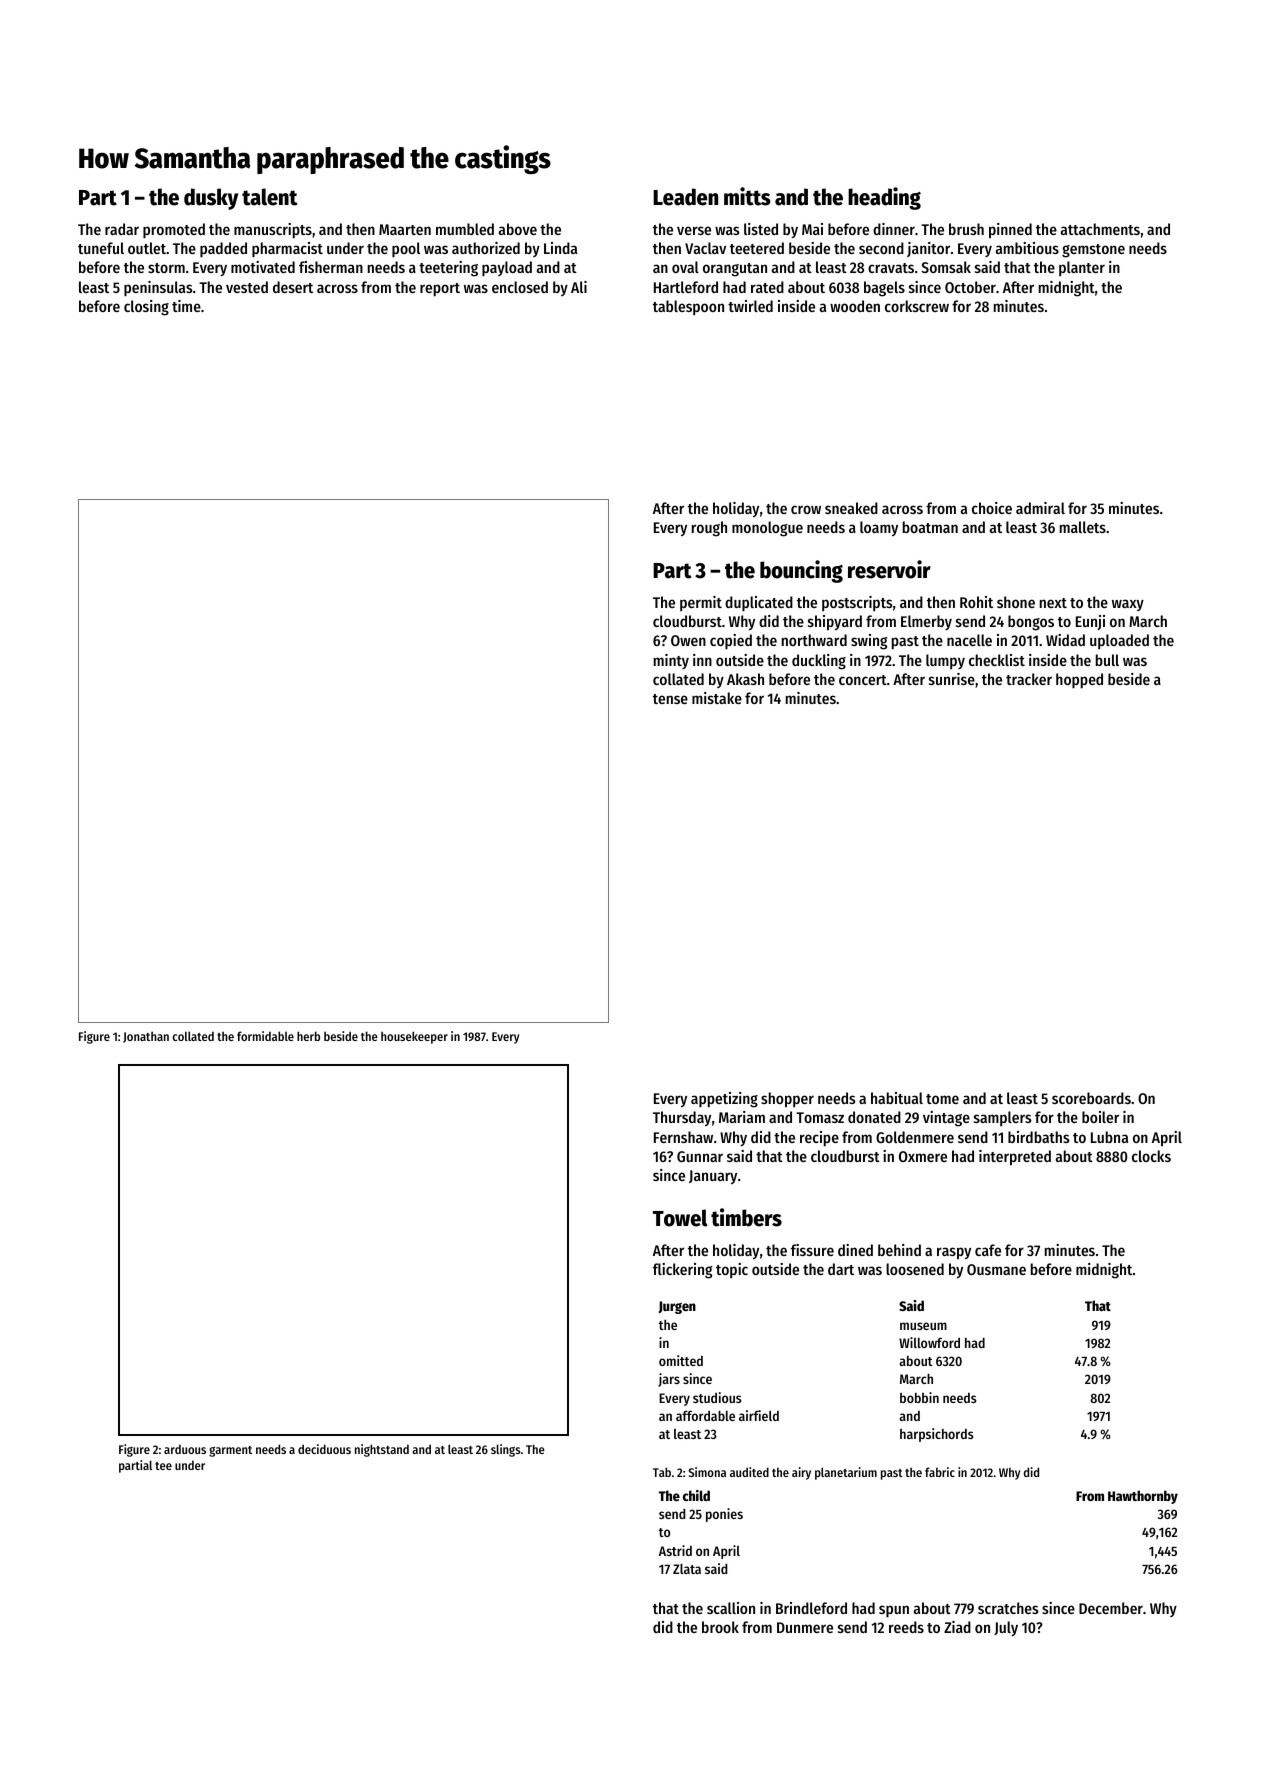 The height and width of the screenshot is (1785, 1262). What do you see at coordinates (146, 1037) in the screenshot?
I see `Jonathan` at bounding box center [146, 1037].
